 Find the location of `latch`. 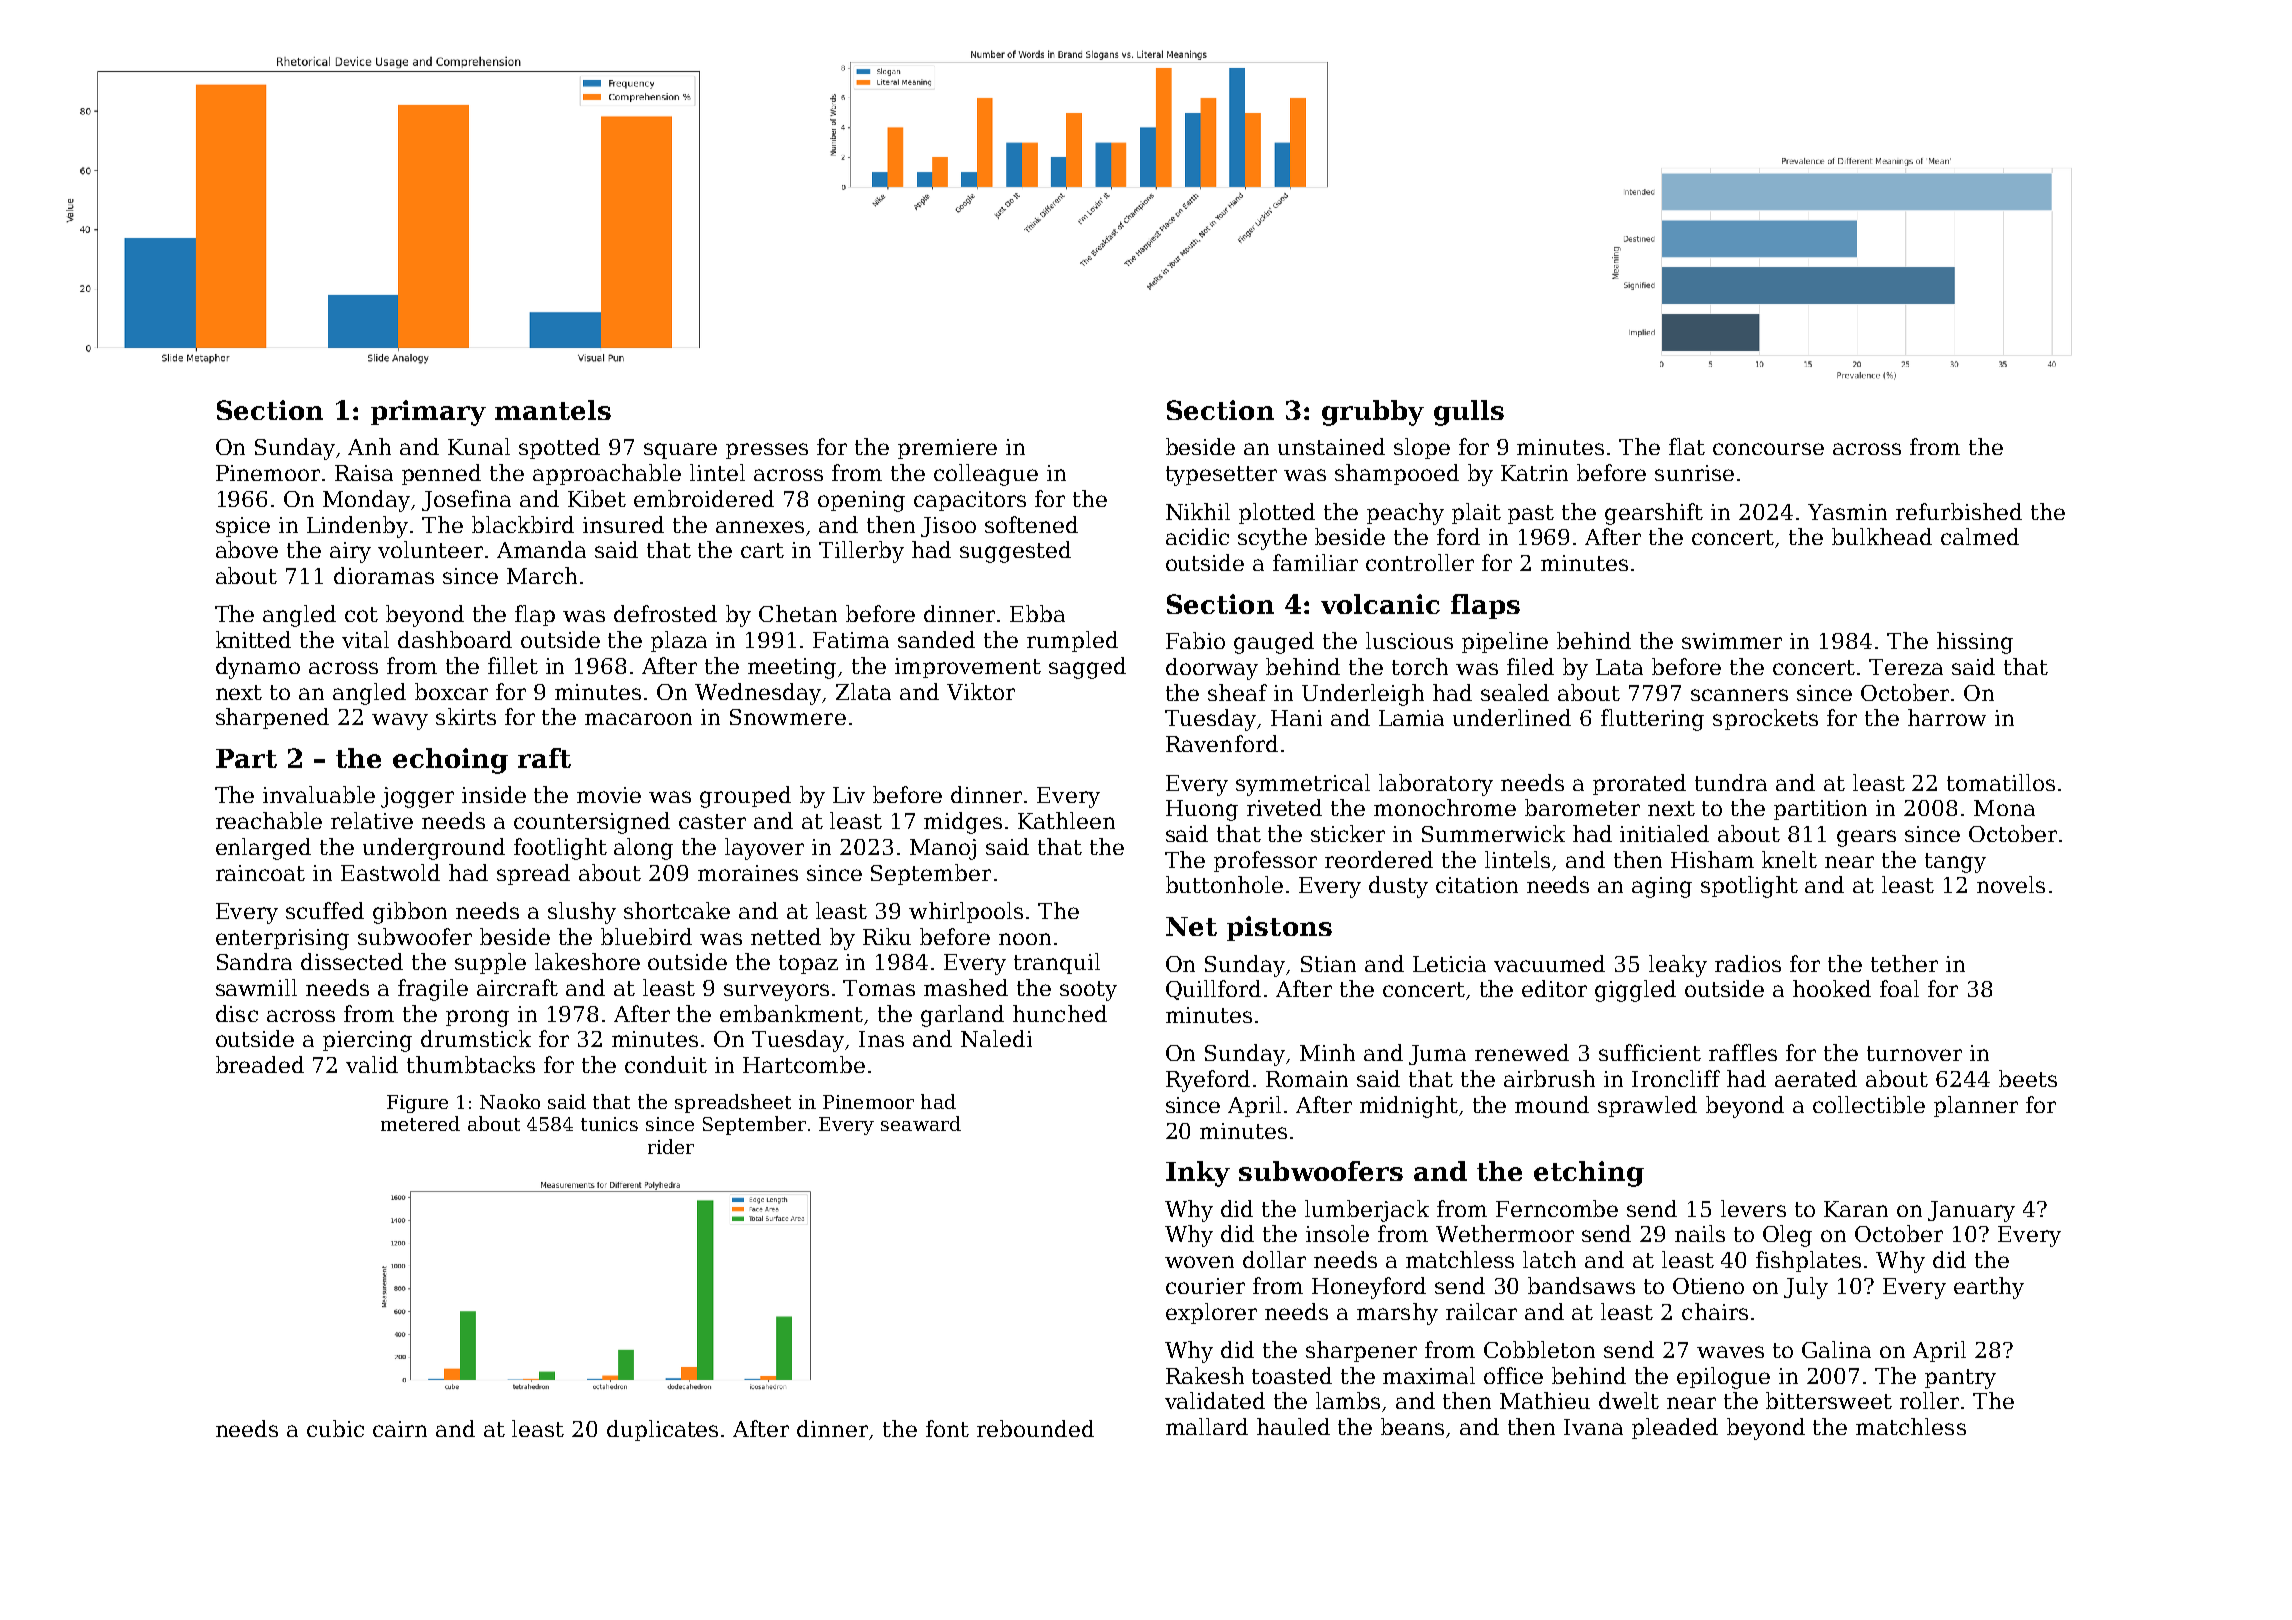

latch is located at coordinates (1549, 1259).
